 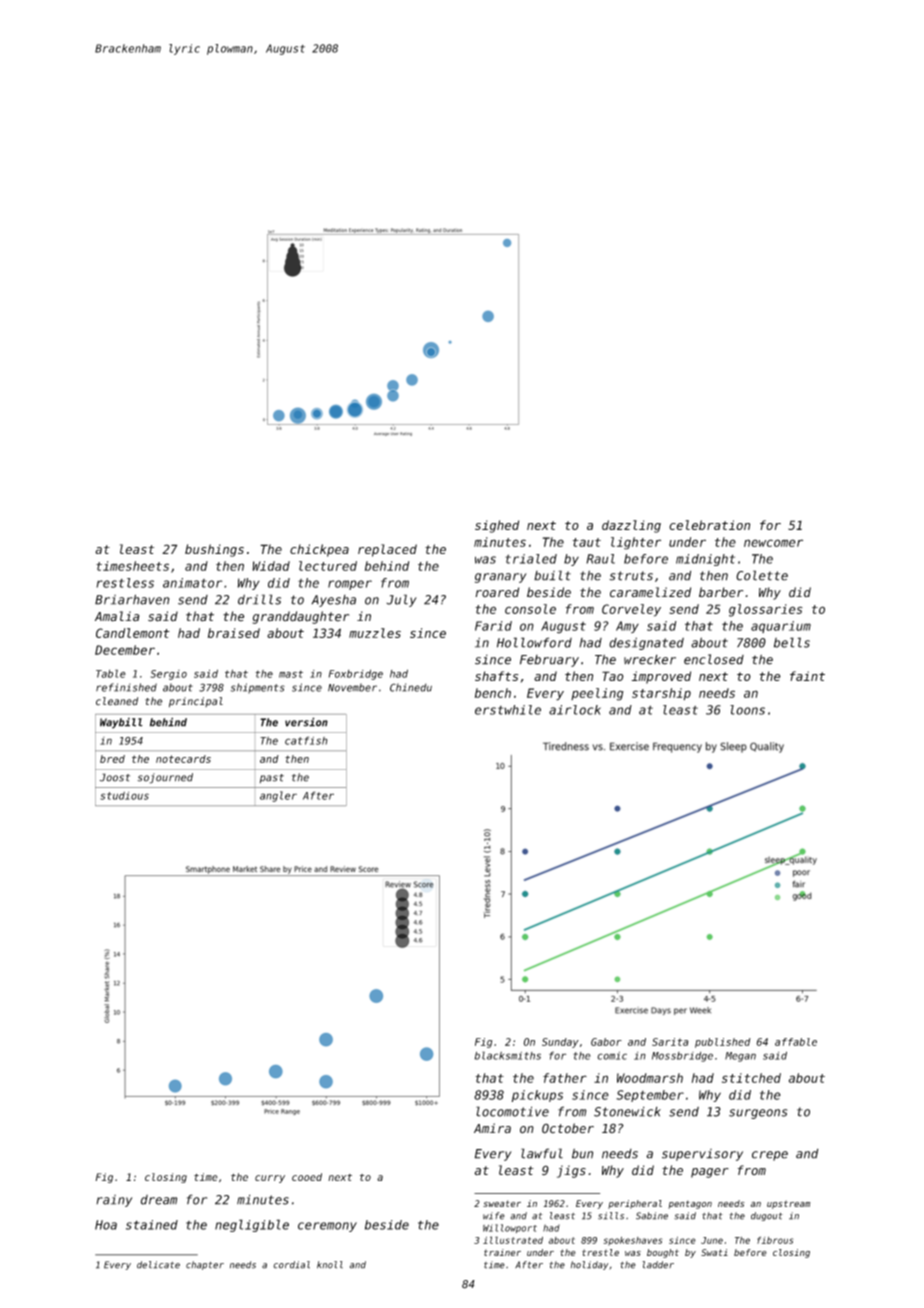 I want to click on Amira, so click(x=492, y=1128).
